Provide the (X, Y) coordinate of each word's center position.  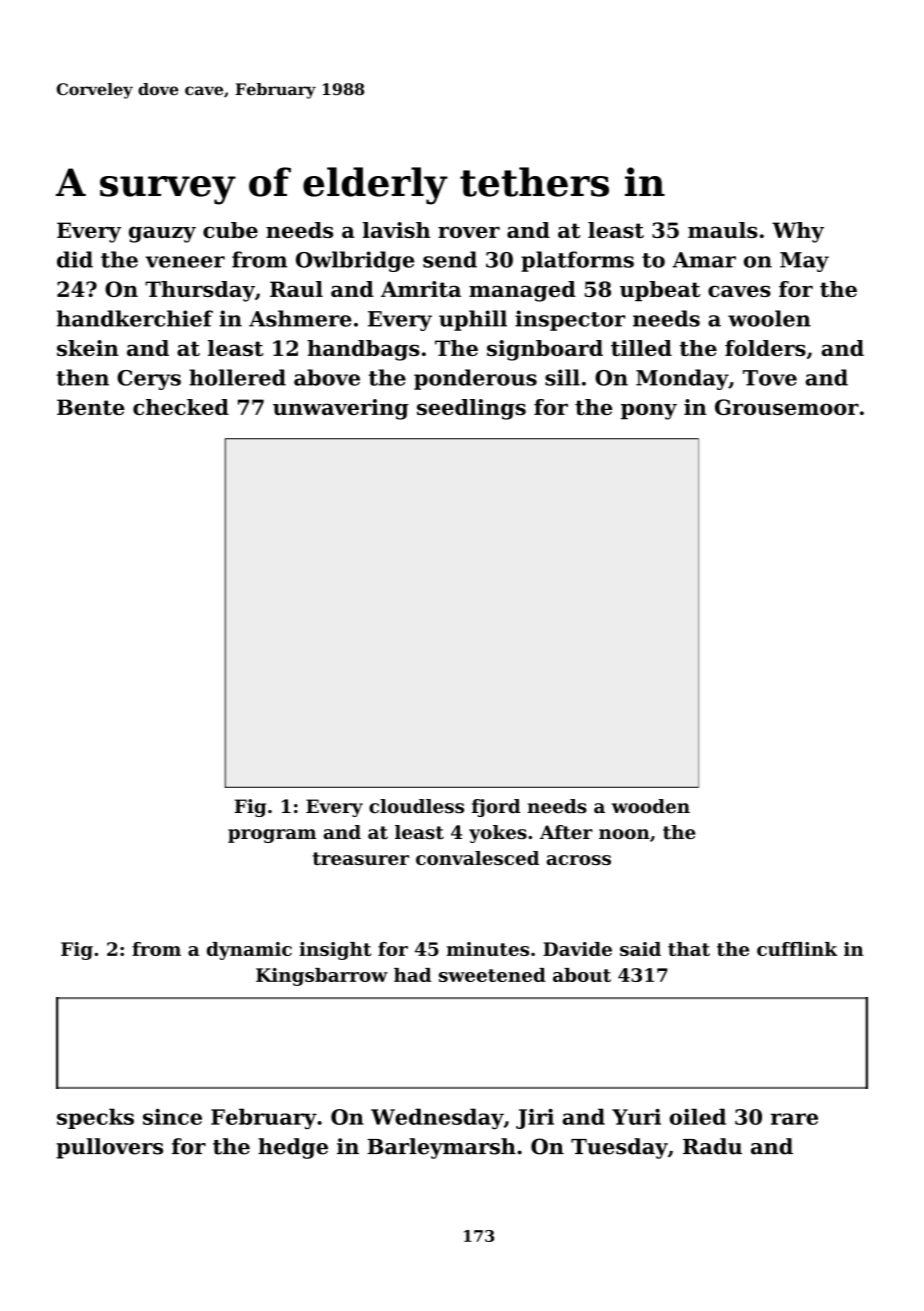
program (272, 836)
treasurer (361, 858)
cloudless (416, 806)
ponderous (475, 379)
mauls (723, 230)
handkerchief (135, 318)
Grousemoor (787, 407)
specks (95, 1118)
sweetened (492, 975)
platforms (577, 261)
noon (624, 834)
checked (181, 407)
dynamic (249, 951)
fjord (496, 808)
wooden (651, 806)
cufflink (797, 949)
